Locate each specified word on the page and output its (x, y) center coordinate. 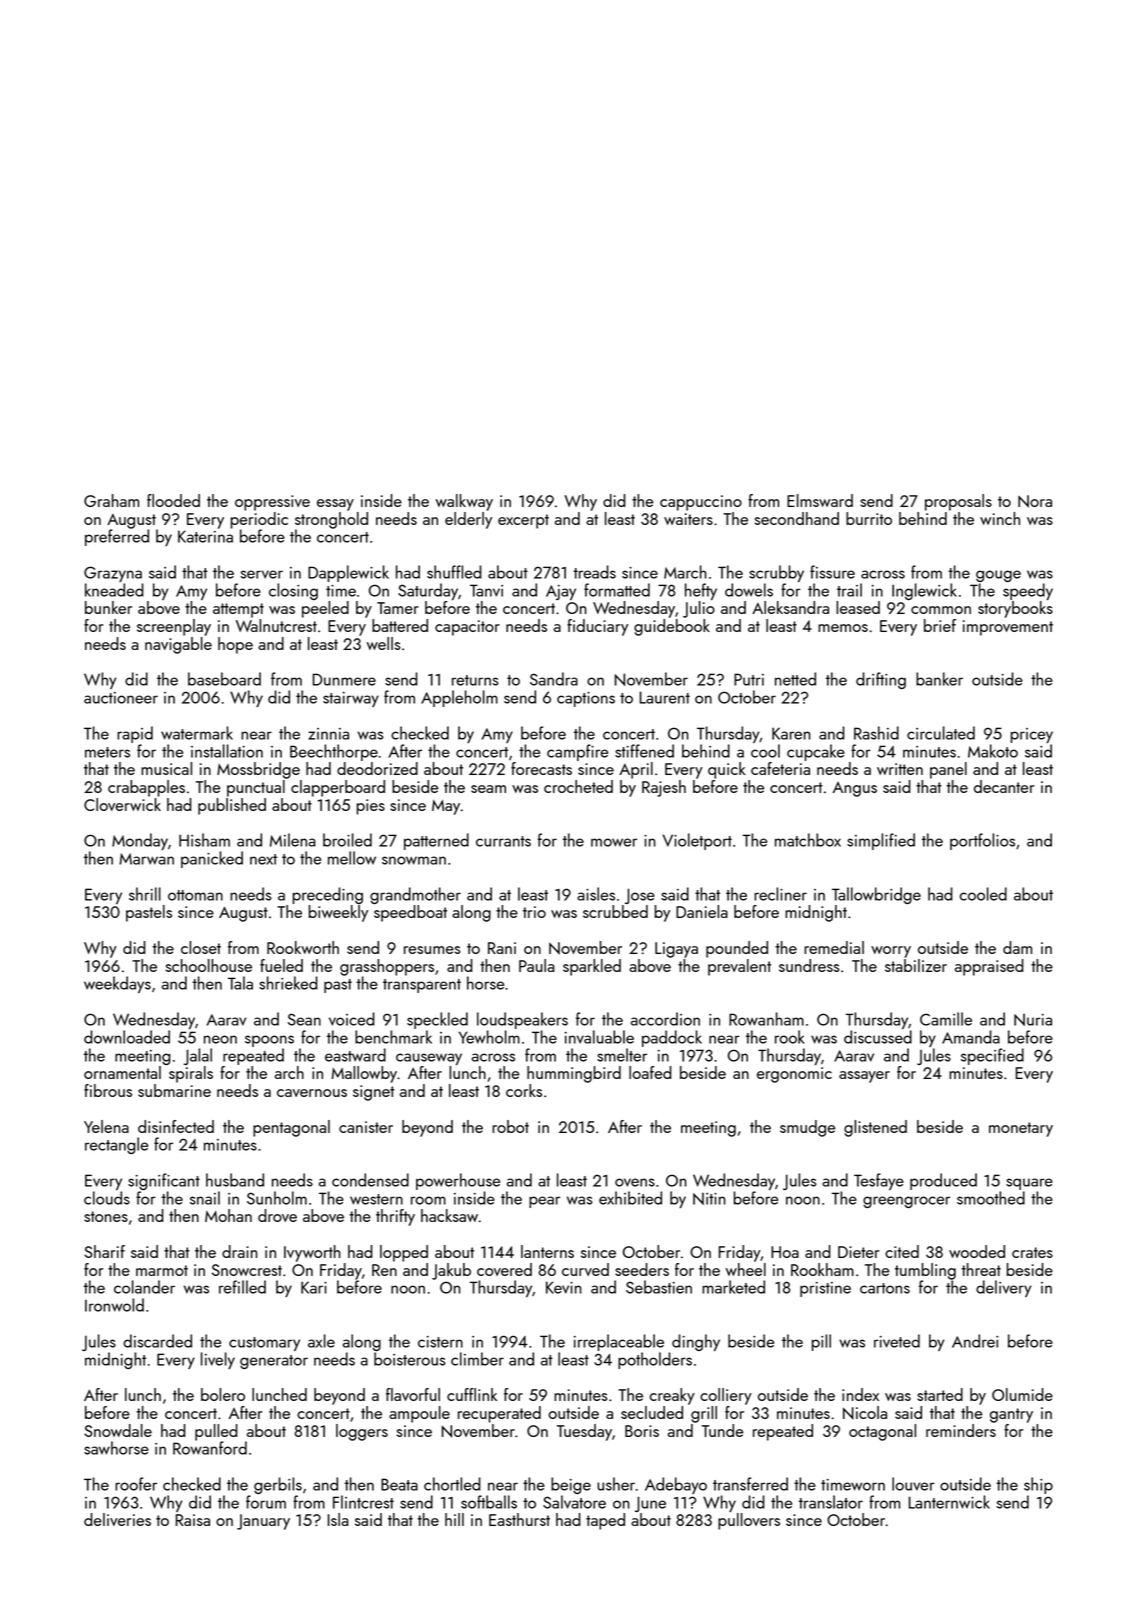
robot (510, 1126)
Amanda (971, 1037)
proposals (958, 502)
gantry (1011, 1415)
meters (107, 752)
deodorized (377, 768)
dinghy (696, 1342)
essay (335, 505)
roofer (136, 1484)
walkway (464, 502)
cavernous (312, 1093)
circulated (941, 733)
